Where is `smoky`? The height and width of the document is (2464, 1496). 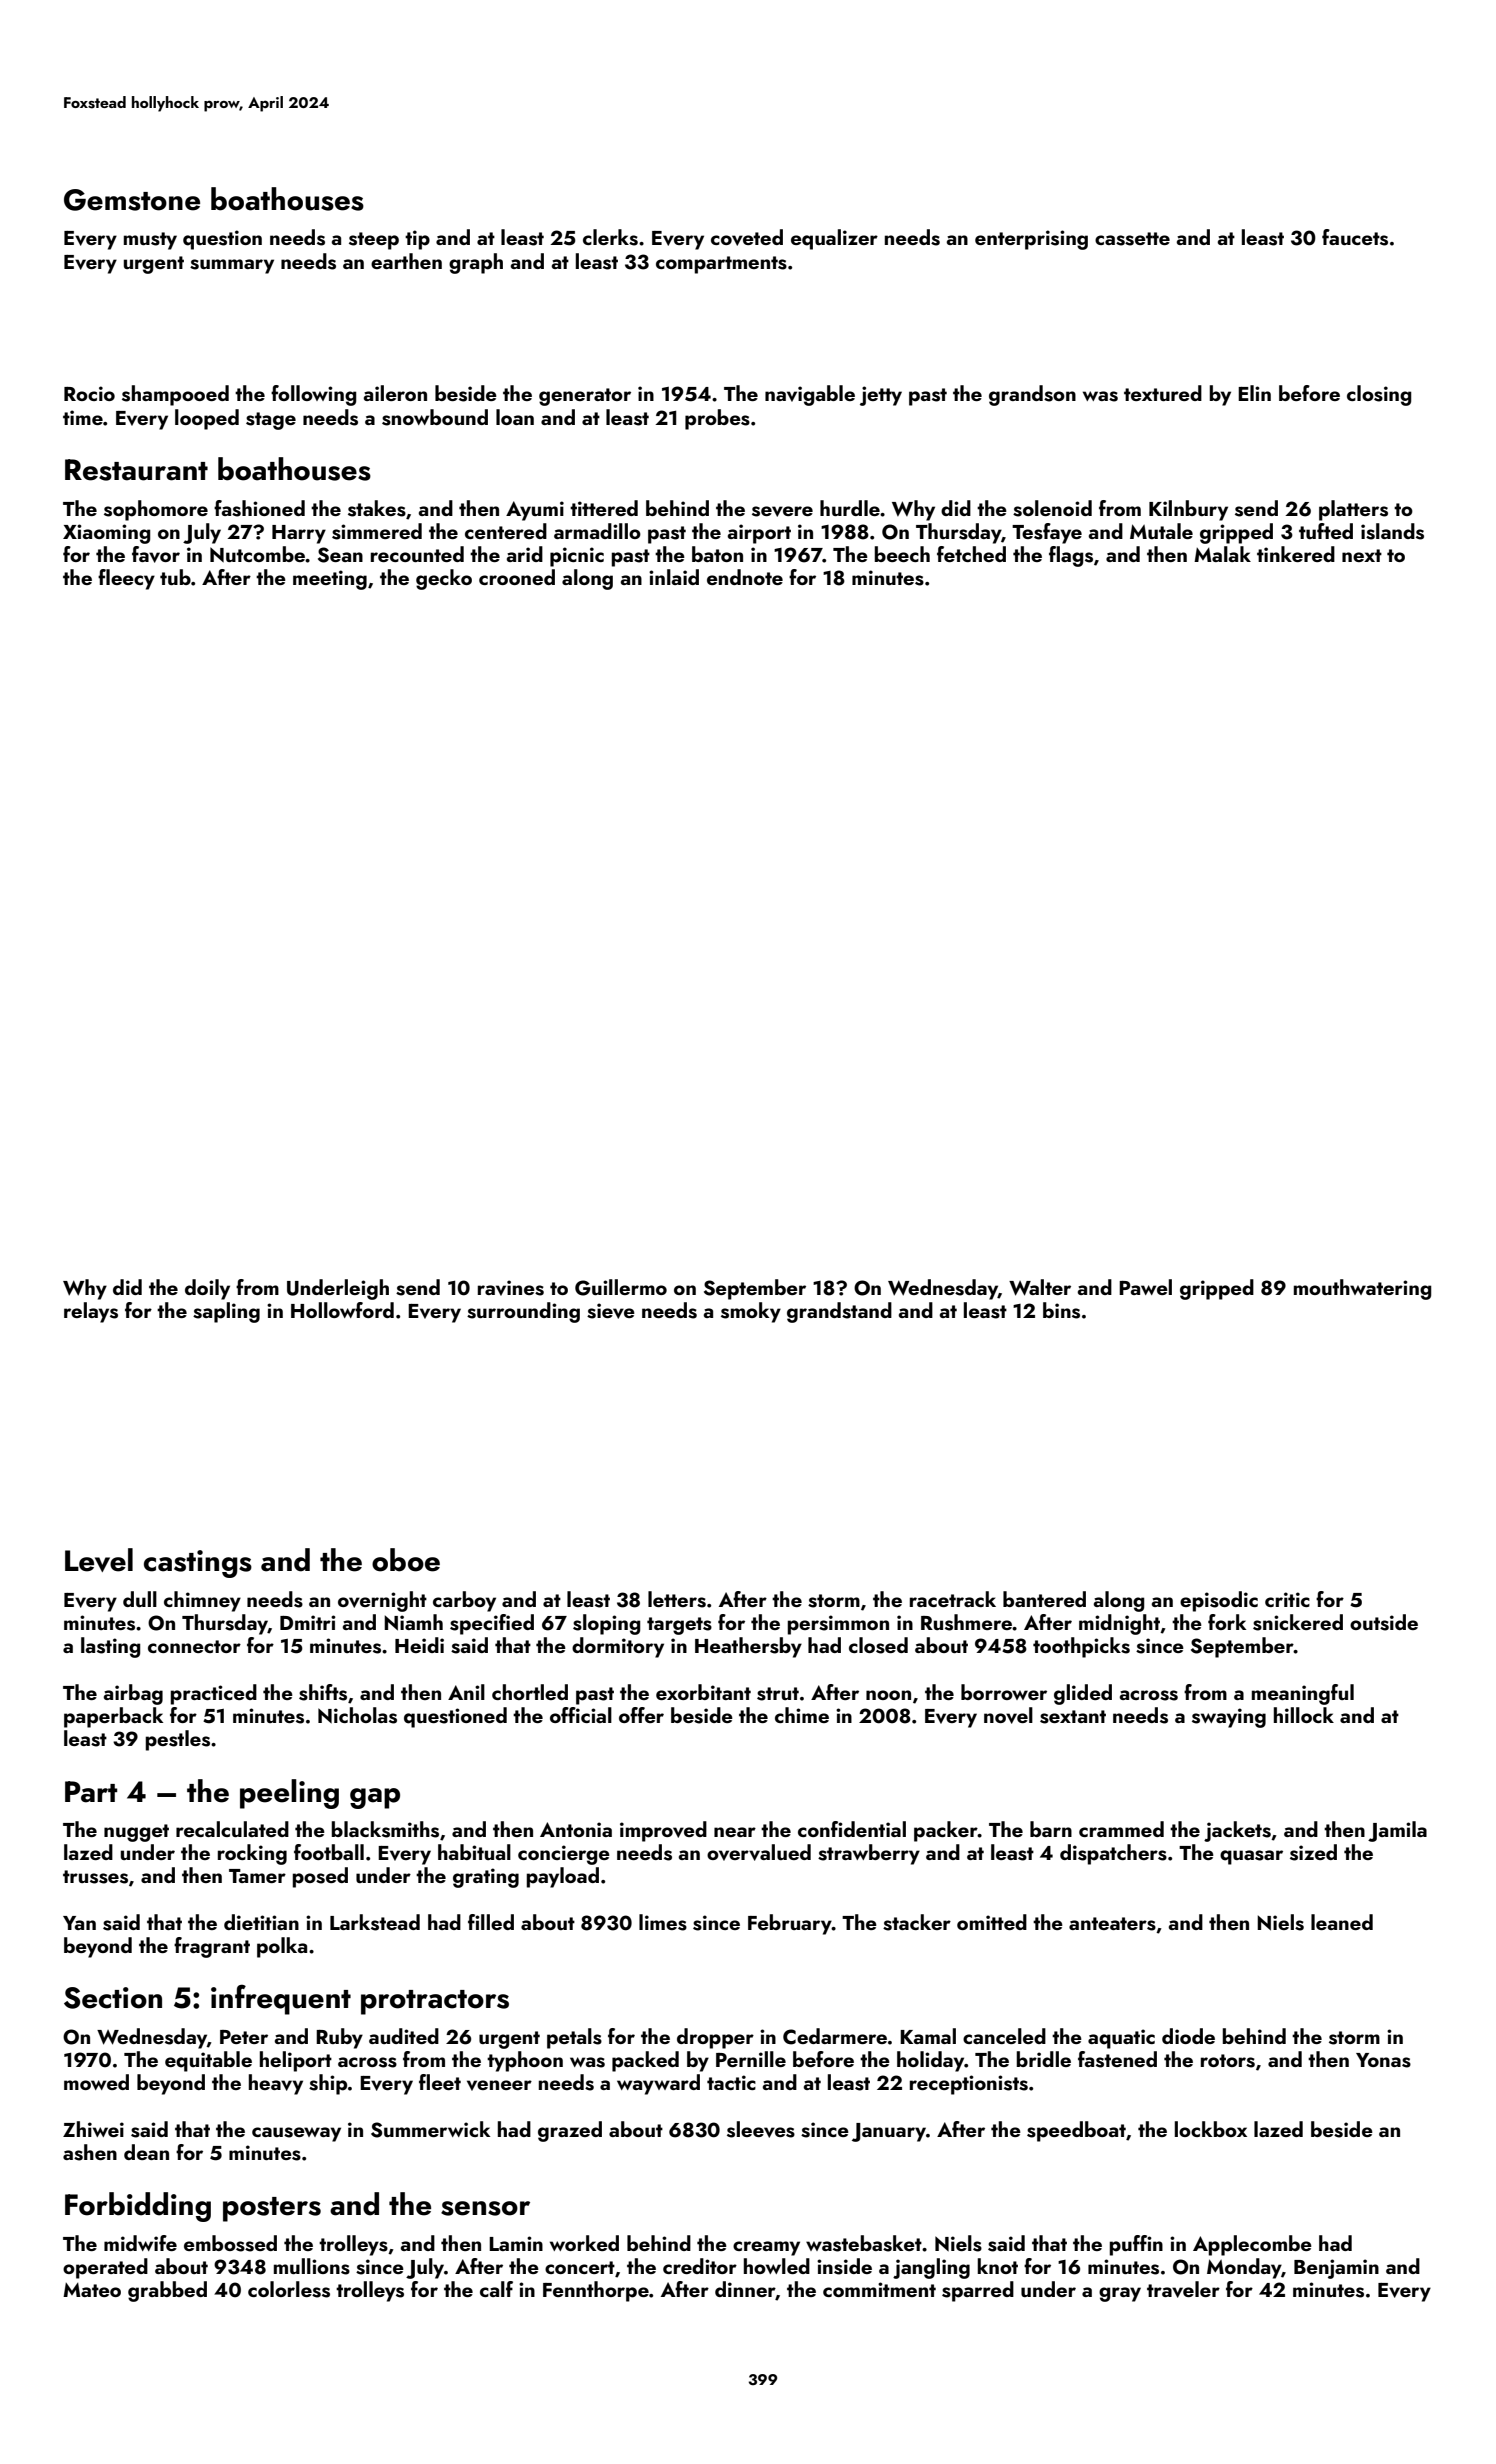 smoky is located at coordinates (751, 1312).
